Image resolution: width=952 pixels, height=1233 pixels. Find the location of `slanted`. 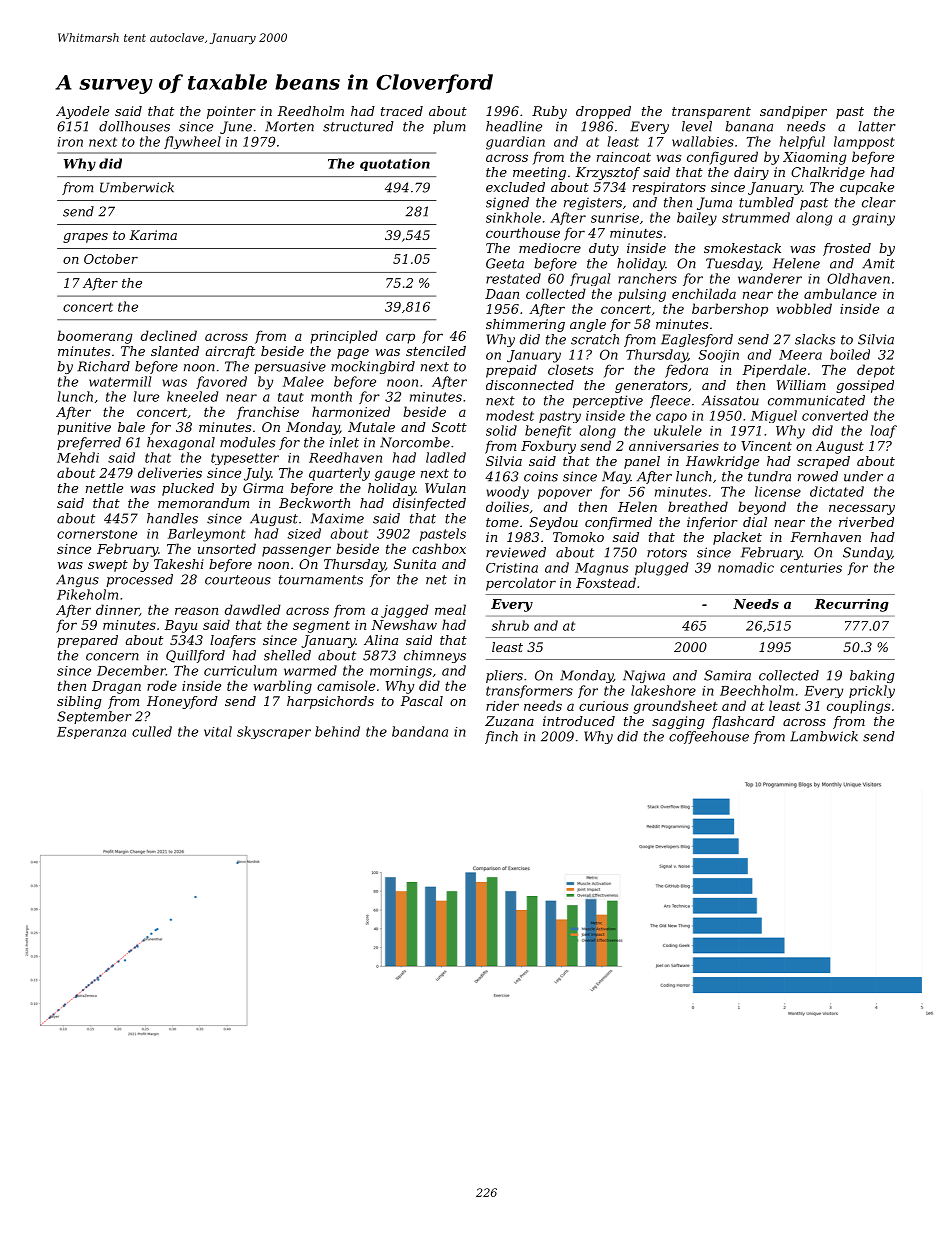

slanted is located at coordinates (175, 351).
